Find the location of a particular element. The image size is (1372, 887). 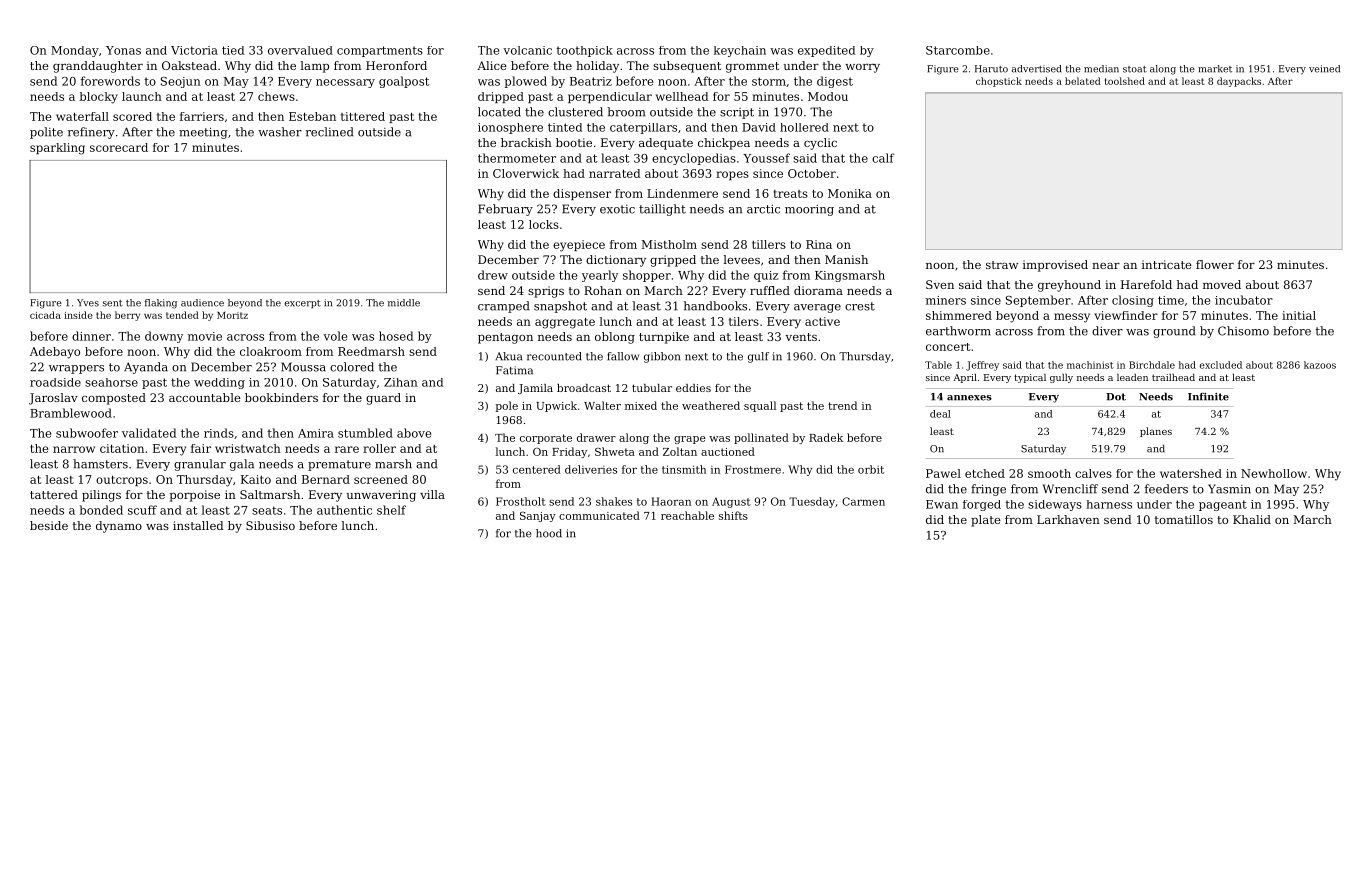

dynamo is located at coordinates (119, 527).
